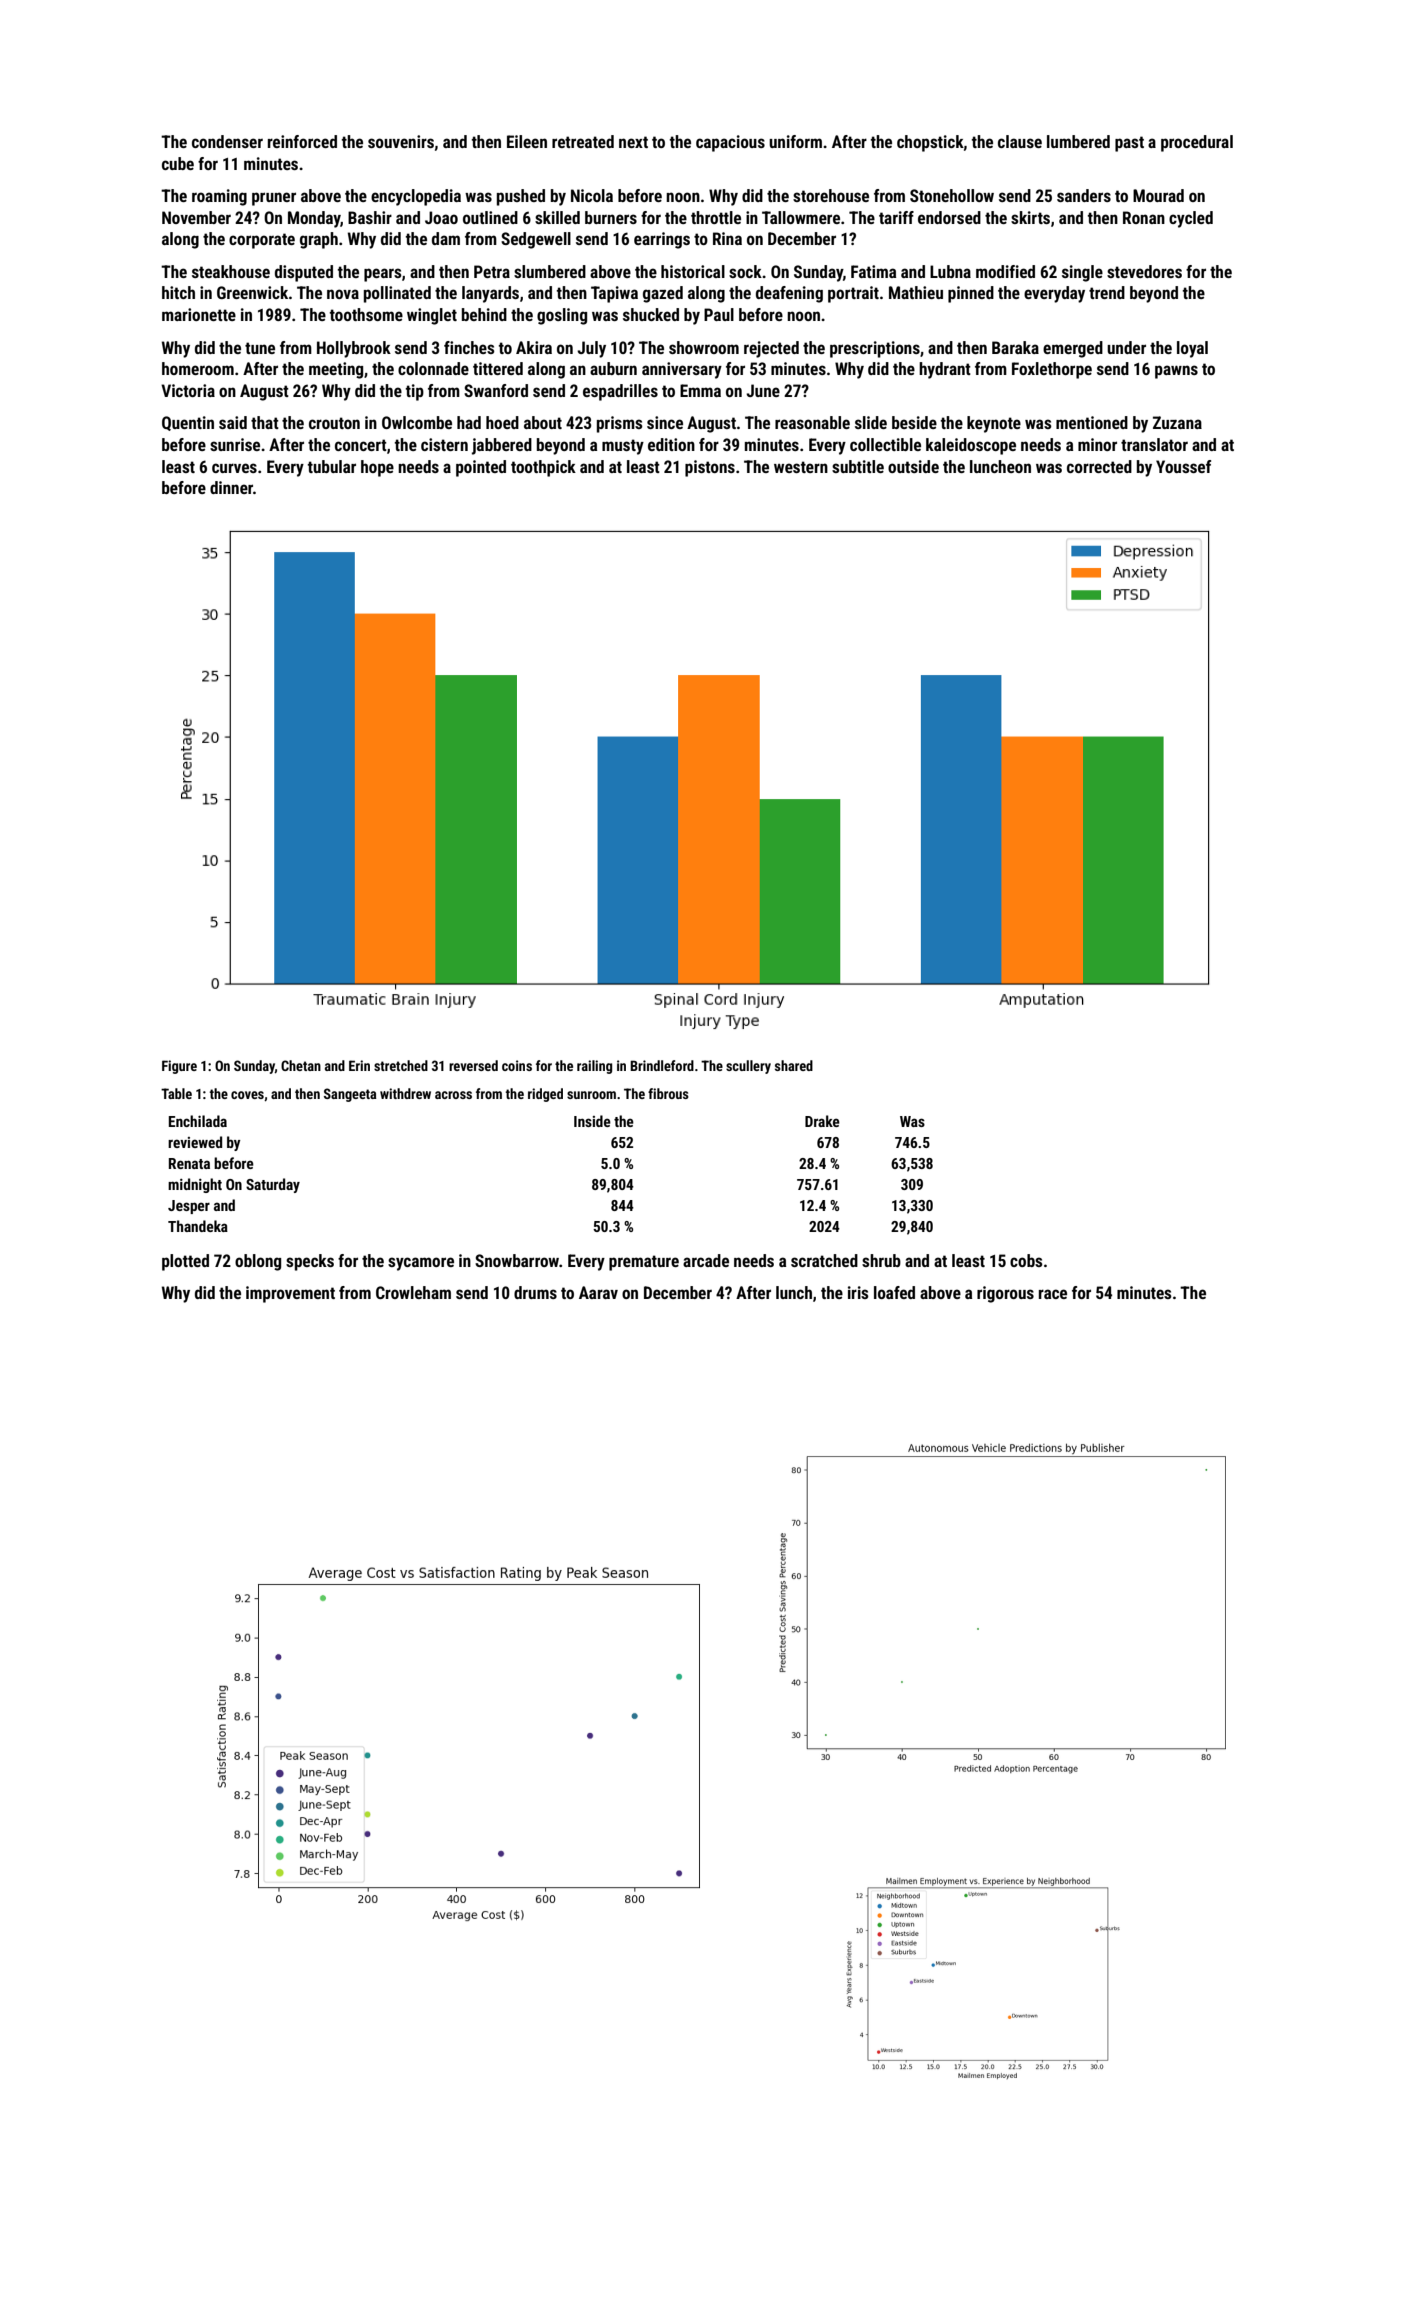 The height and width of the screenshot is (2309, 1402). What do you see at coordinates (730, 143) in the screenshot?
I see `capacious` at bounding box center [730, 143].
